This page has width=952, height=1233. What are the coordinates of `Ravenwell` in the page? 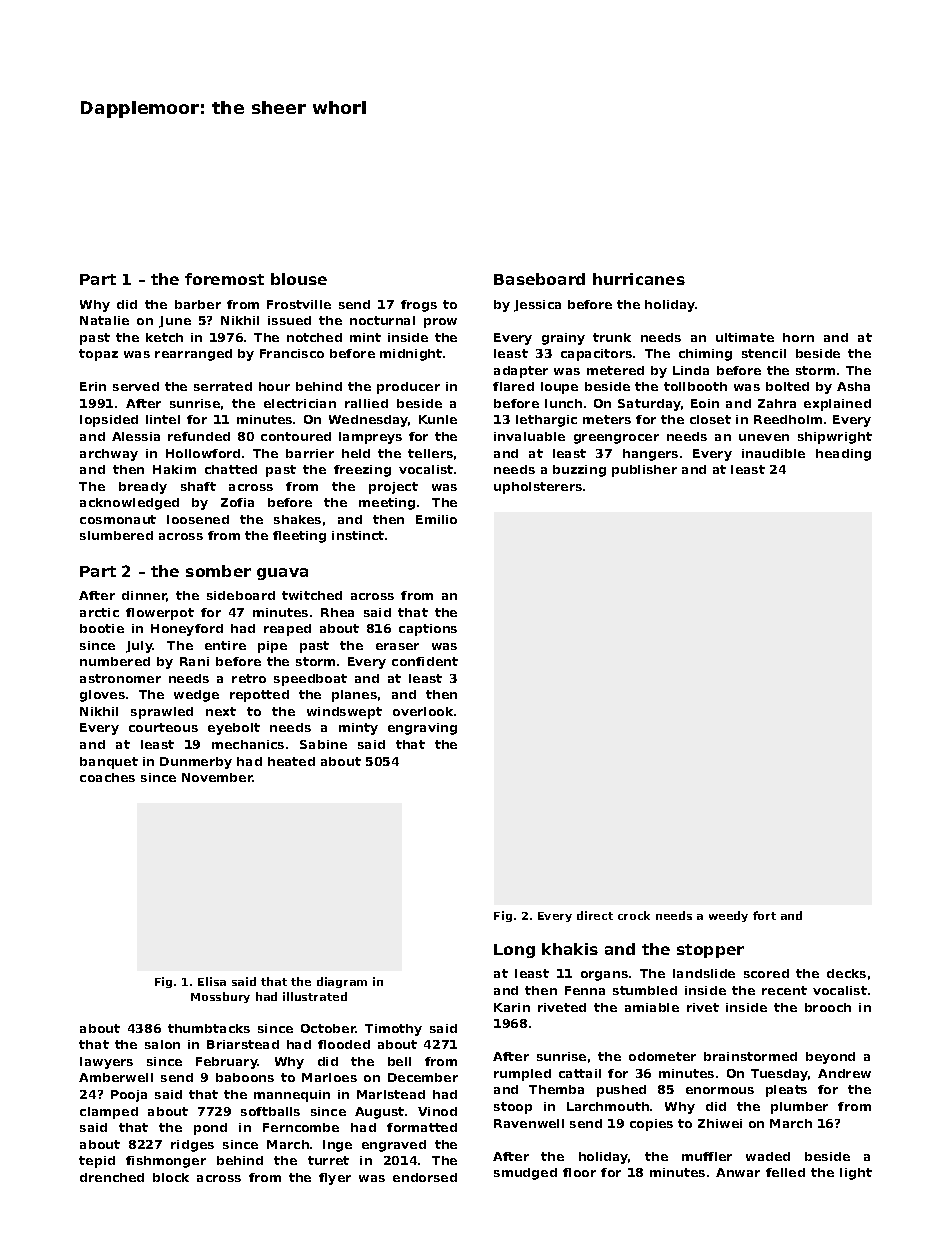 It's located at (529, 1123).
